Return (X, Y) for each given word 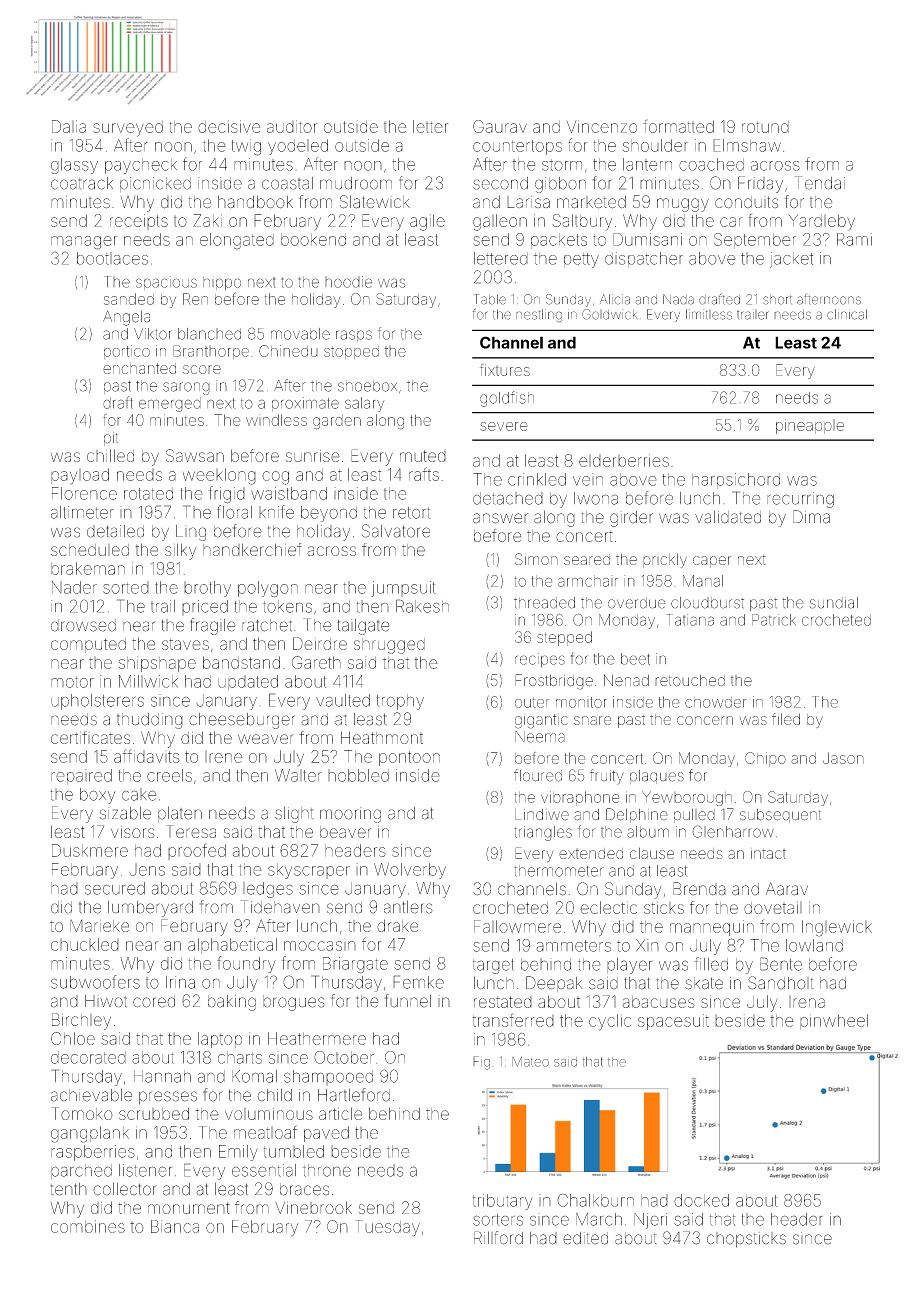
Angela (126, 318)
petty (581, 260)
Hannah (162, 1076)
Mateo (530, 1062)
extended (591, 853)
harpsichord (736, 481)
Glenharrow (733, 831)
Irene (224, 757)
